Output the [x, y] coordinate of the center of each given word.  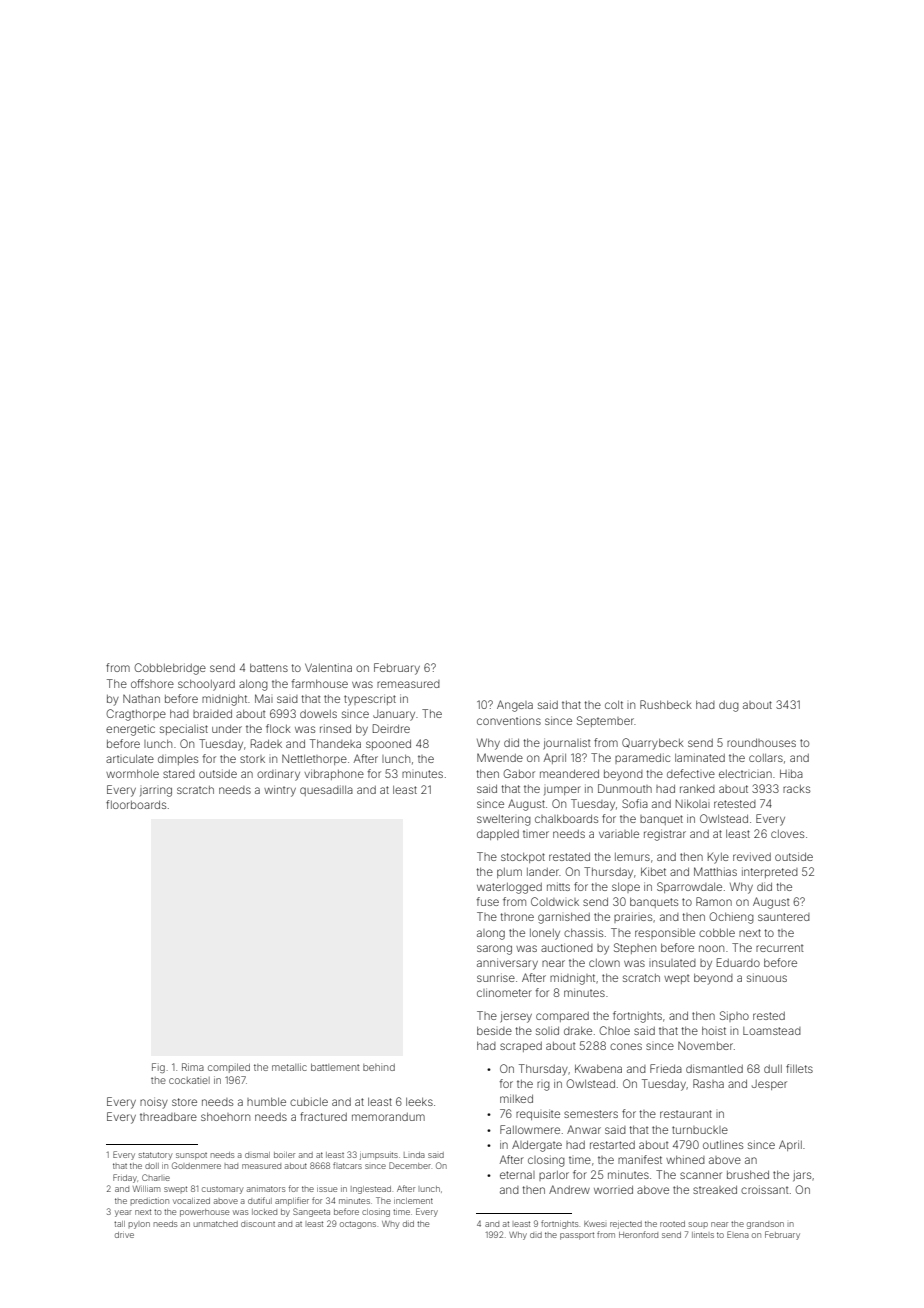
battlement [335, 1067]
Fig [158, 1068]
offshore [152, 683]
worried [613, 1190]
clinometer [504, 992]
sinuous [767, 977]
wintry [280, 791]
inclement [413, 1201]
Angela [515, 706]
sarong [494, 950]
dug [729, 706]
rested [769, 1016]
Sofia [635, 803]
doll [152, 1166]
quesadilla [326, 790]
